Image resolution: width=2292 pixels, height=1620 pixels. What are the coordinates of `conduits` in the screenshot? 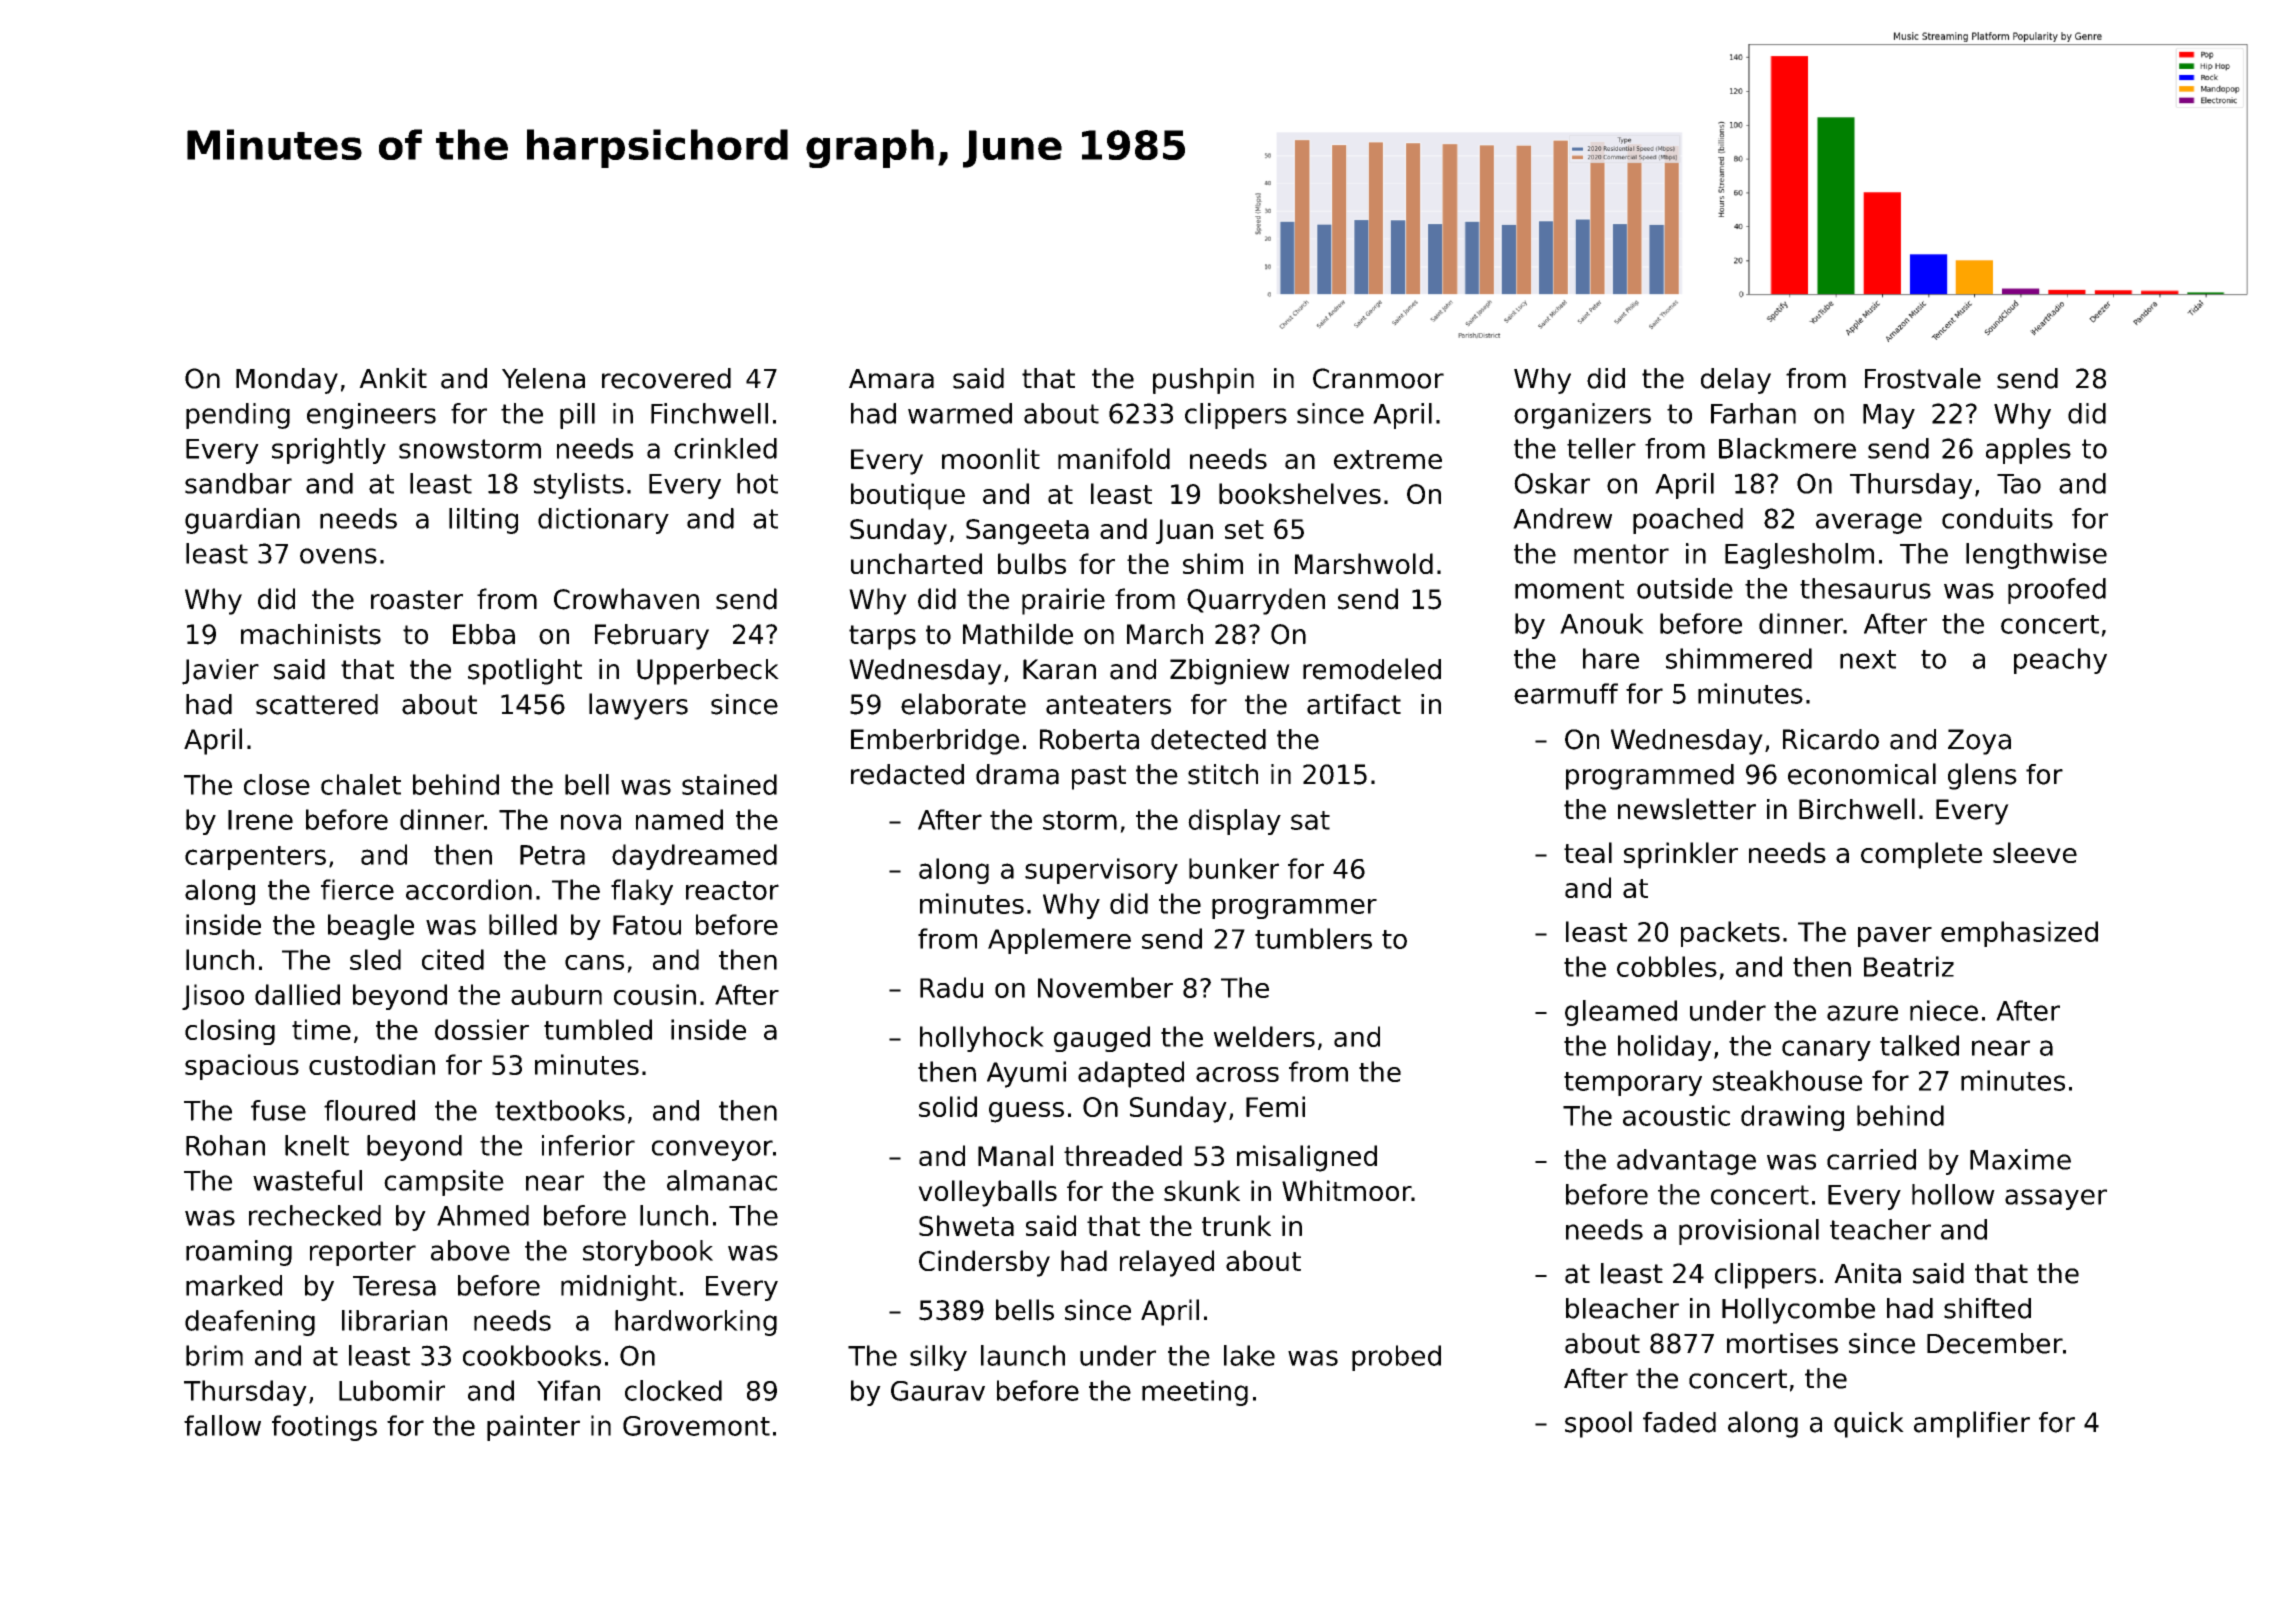 It's located at (1997, 518).
